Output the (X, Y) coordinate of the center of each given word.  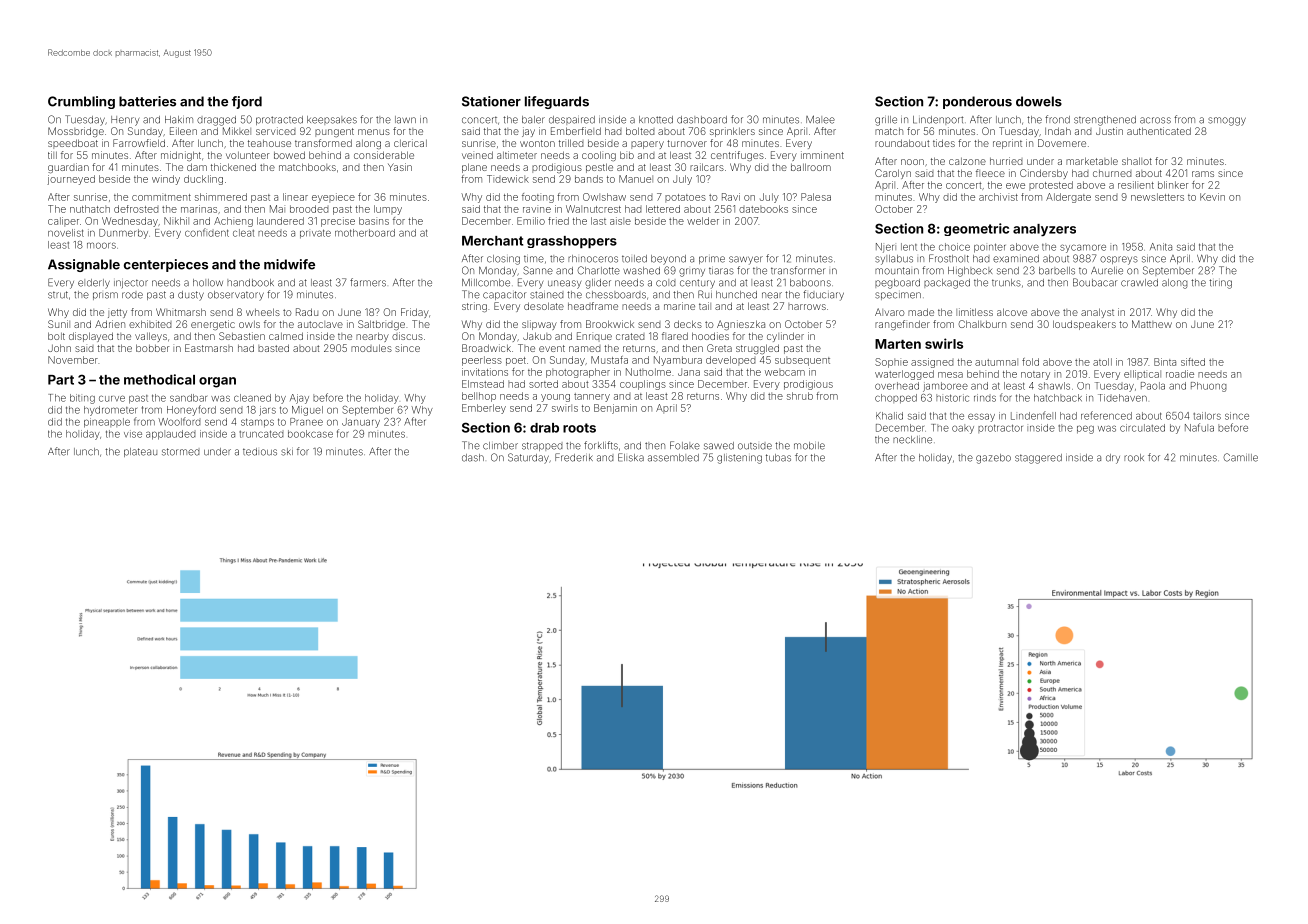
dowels (1039, 101)
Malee (820, 119)
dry (1113, 459)
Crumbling (81, 102)
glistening (739, 459)
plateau (140, 452)
